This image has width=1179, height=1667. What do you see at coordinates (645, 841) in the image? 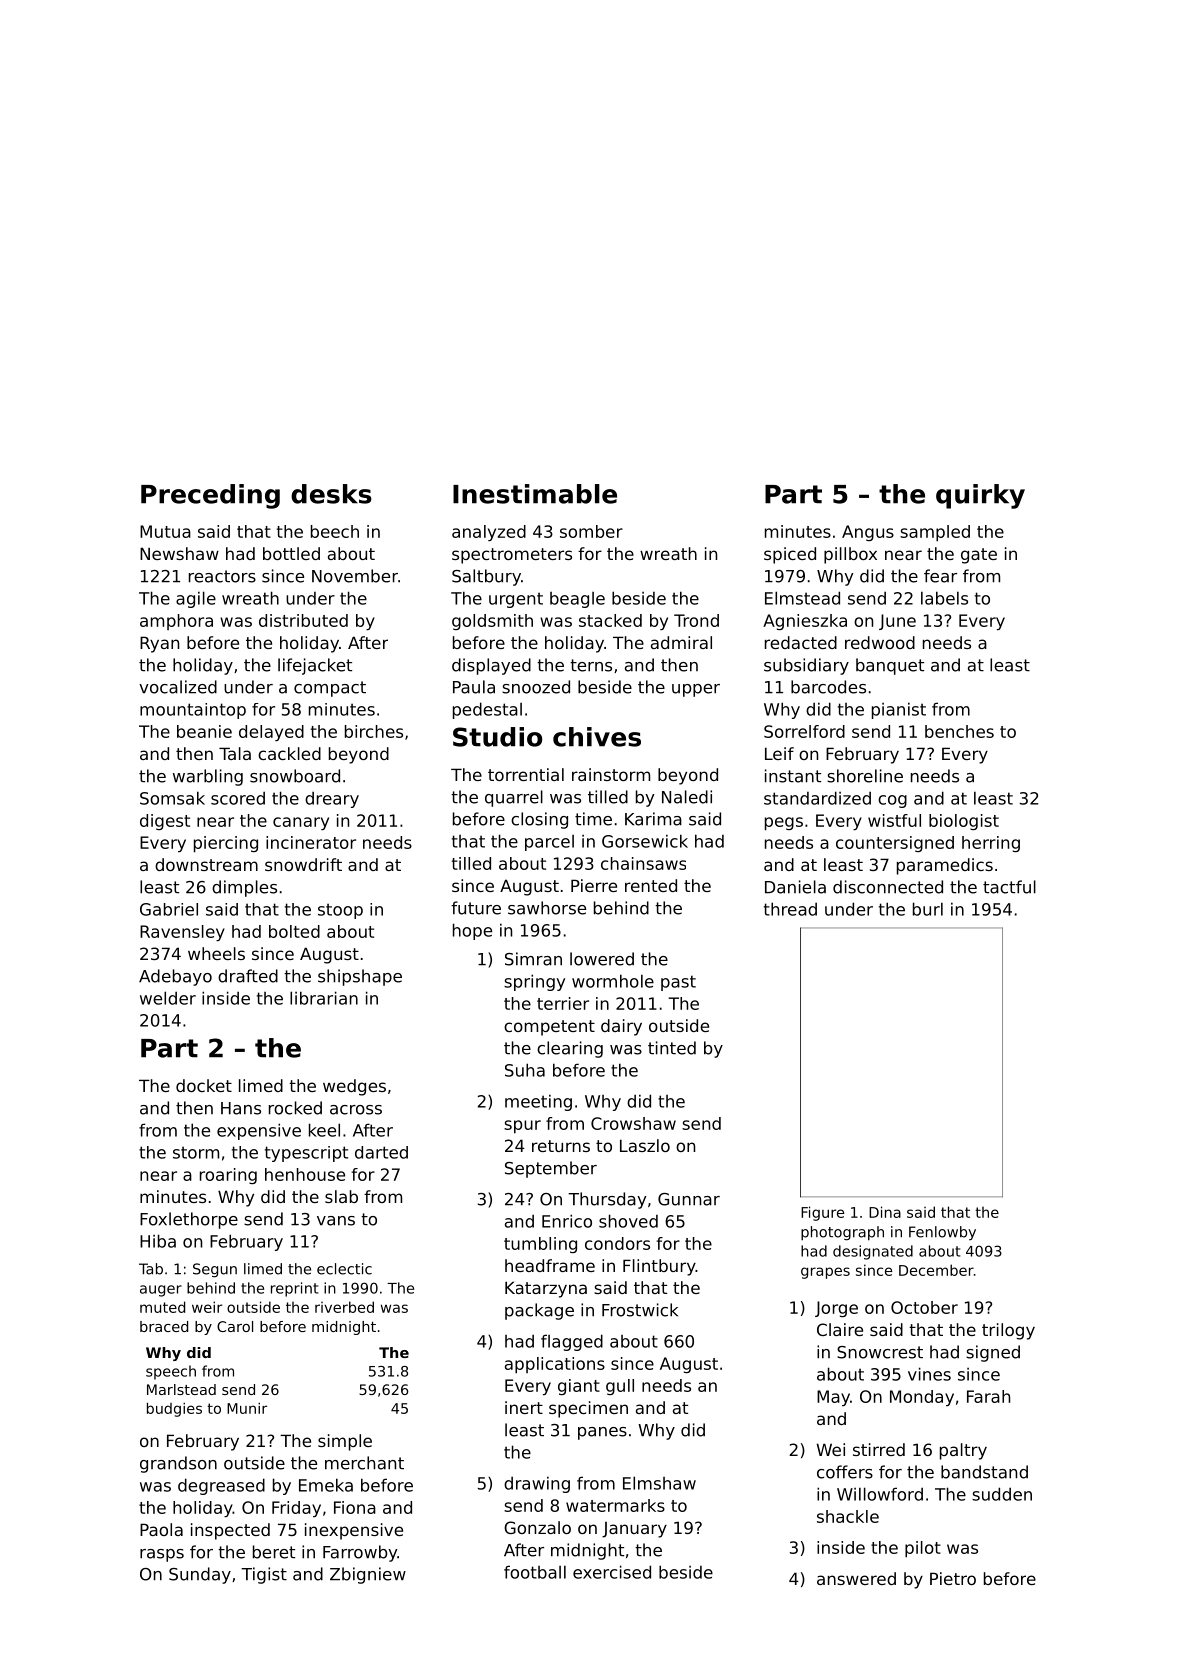
I see `Gorsewick` at bounding box center [645, 841].
